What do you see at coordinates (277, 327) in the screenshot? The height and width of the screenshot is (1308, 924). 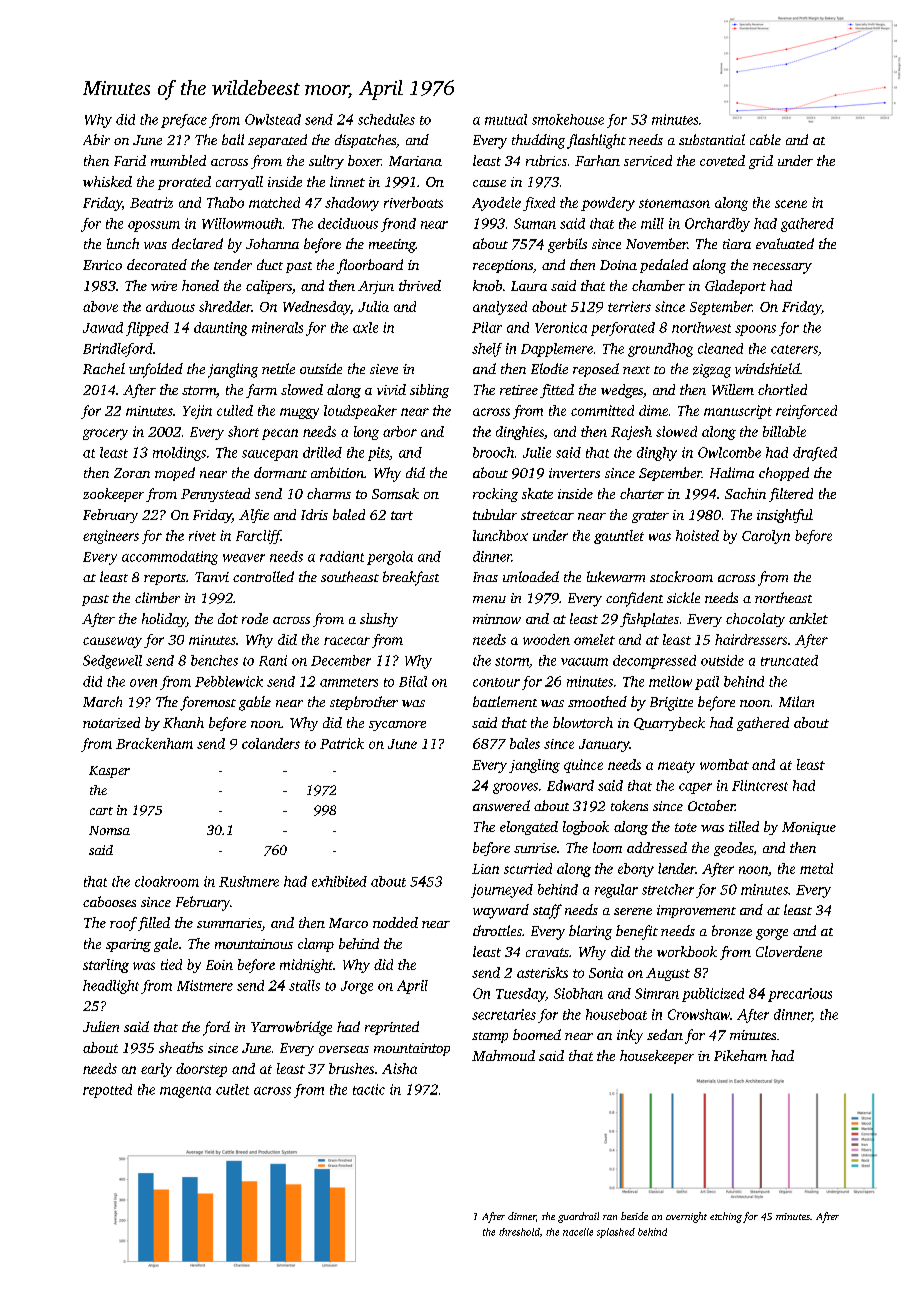 I see `minerals` at bounding box center [277, 327].
